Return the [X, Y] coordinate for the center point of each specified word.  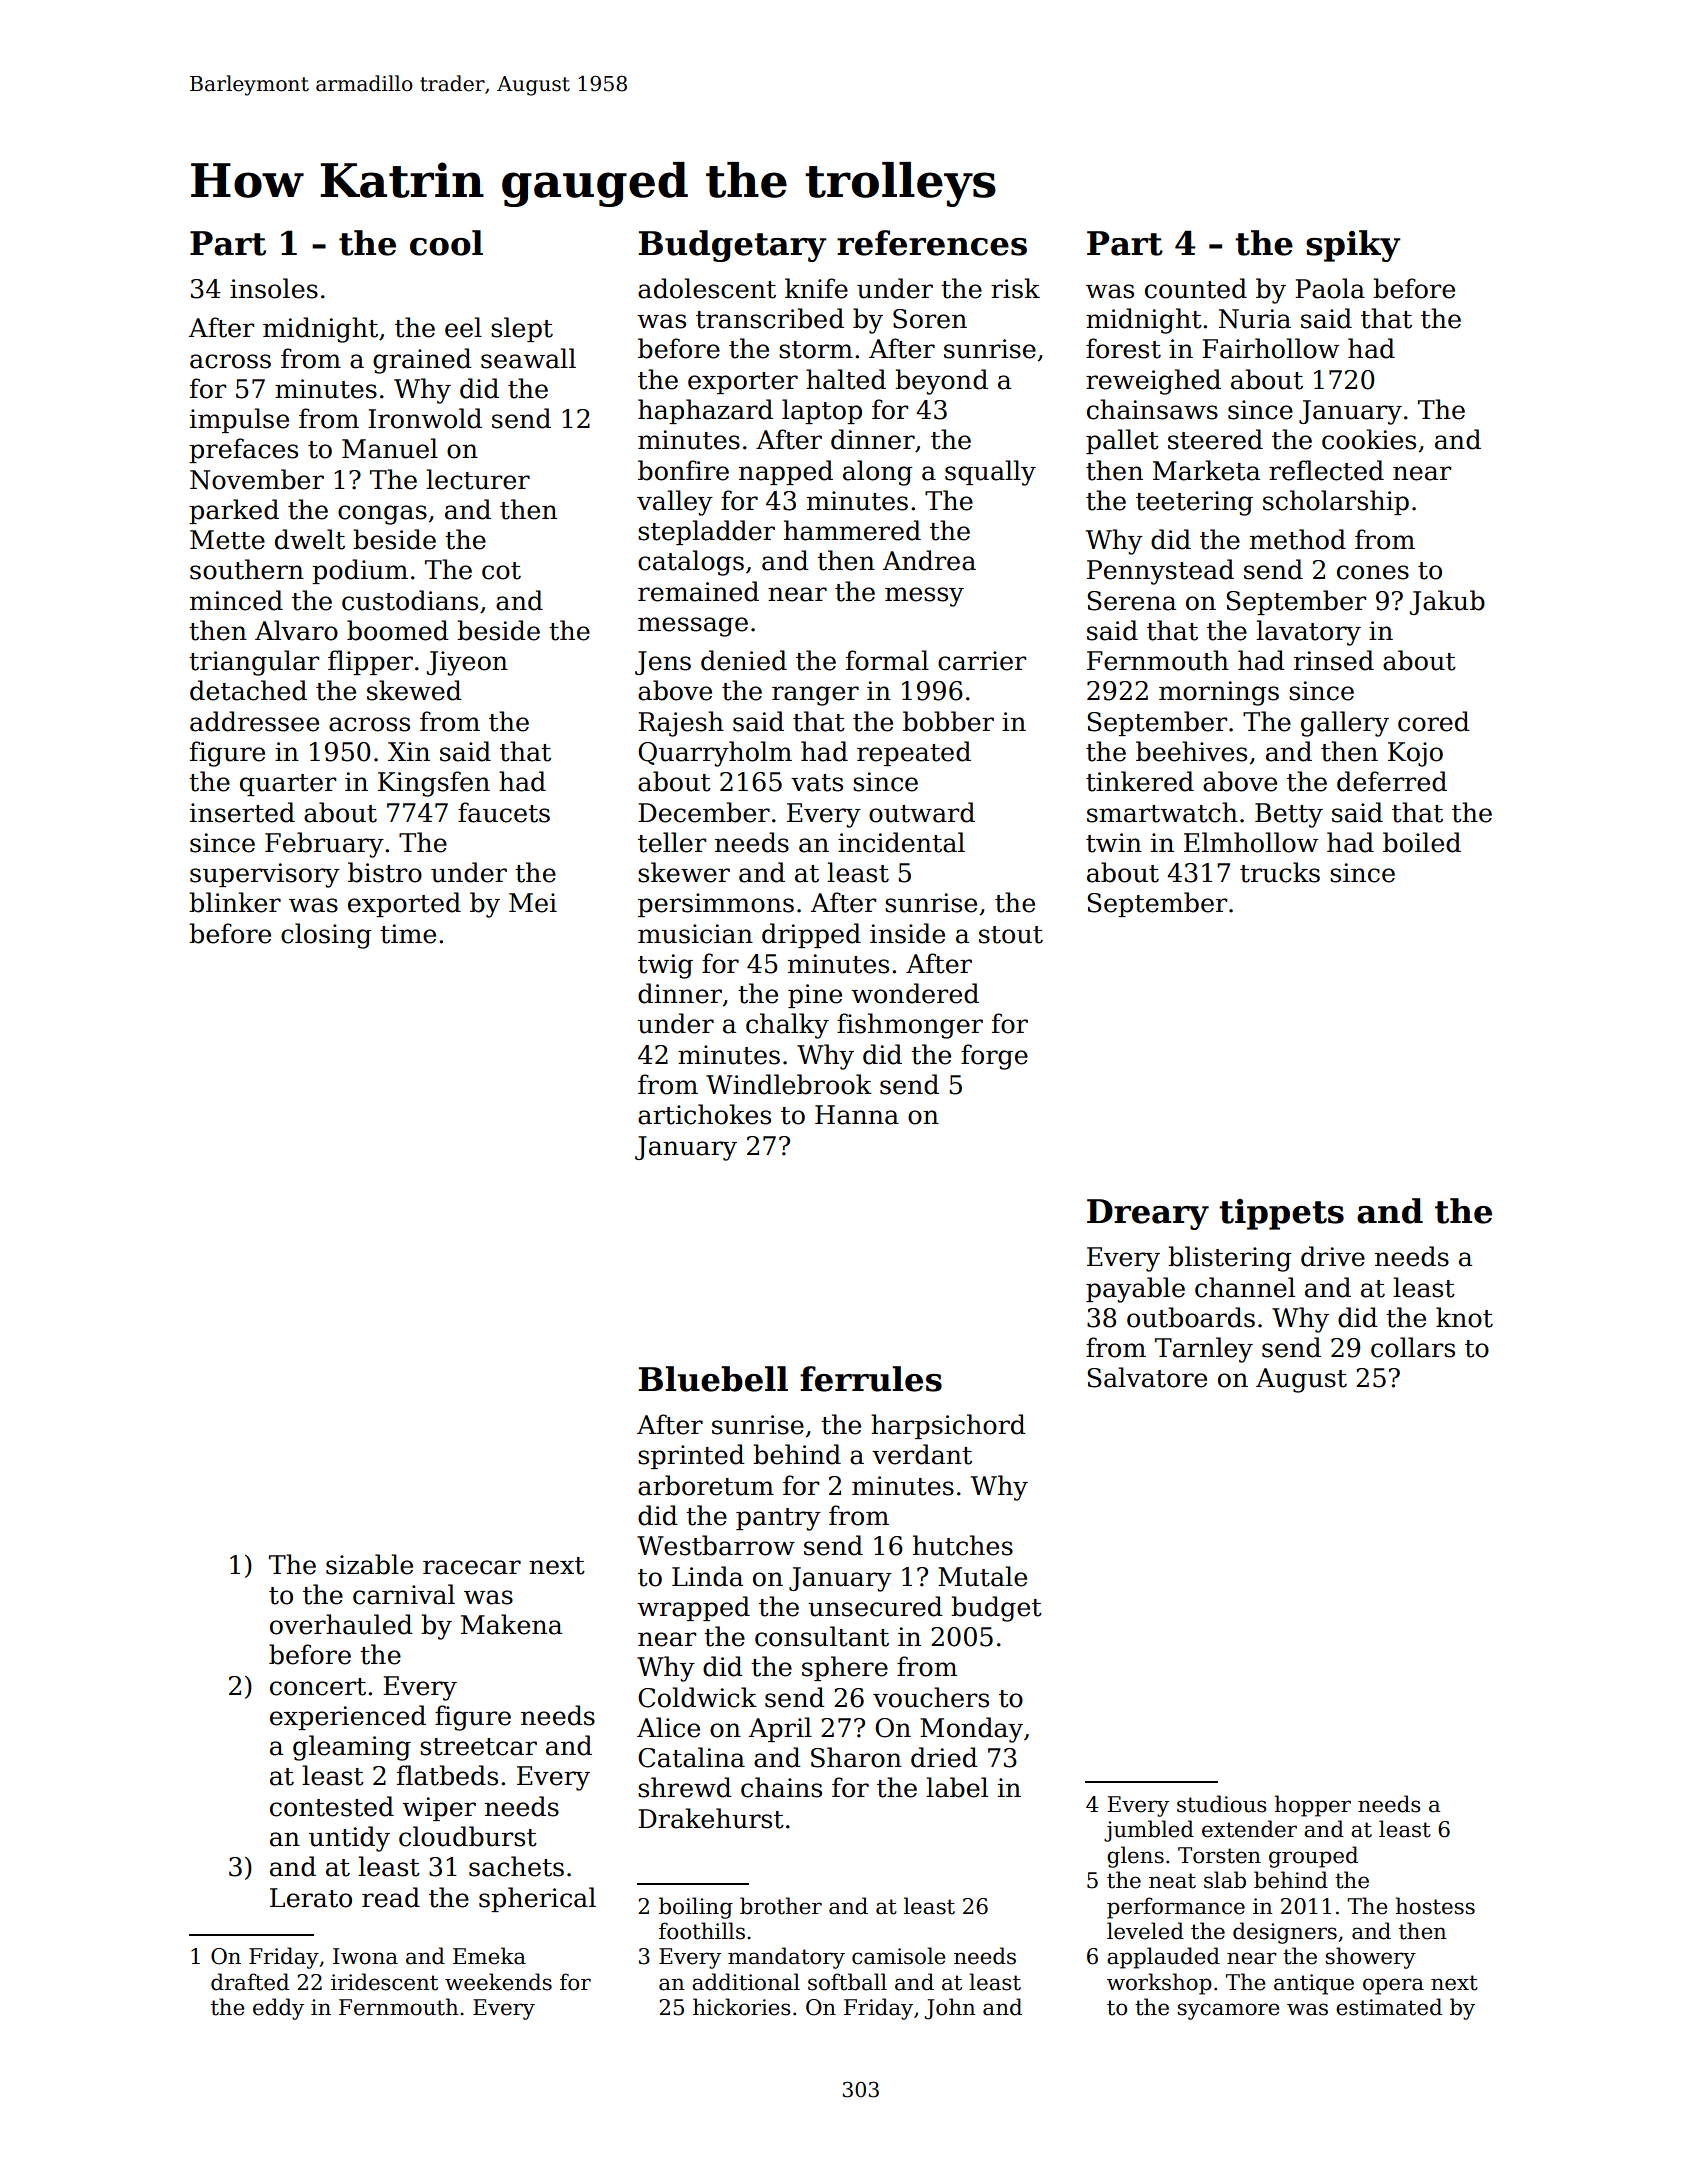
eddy [278, 2009]
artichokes [704, 1114]
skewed [414, 690]
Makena [511, 1624]
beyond [941, 382]
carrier [982, 661]
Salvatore [1147, 1377]
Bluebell [713, 1379]
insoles [274, 288]
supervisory [265, 875]
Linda [707, 1576]
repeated [914, 753]
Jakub [1447, 602]
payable [1135, 1290]
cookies [1369, 439]
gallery [1345, 724]
